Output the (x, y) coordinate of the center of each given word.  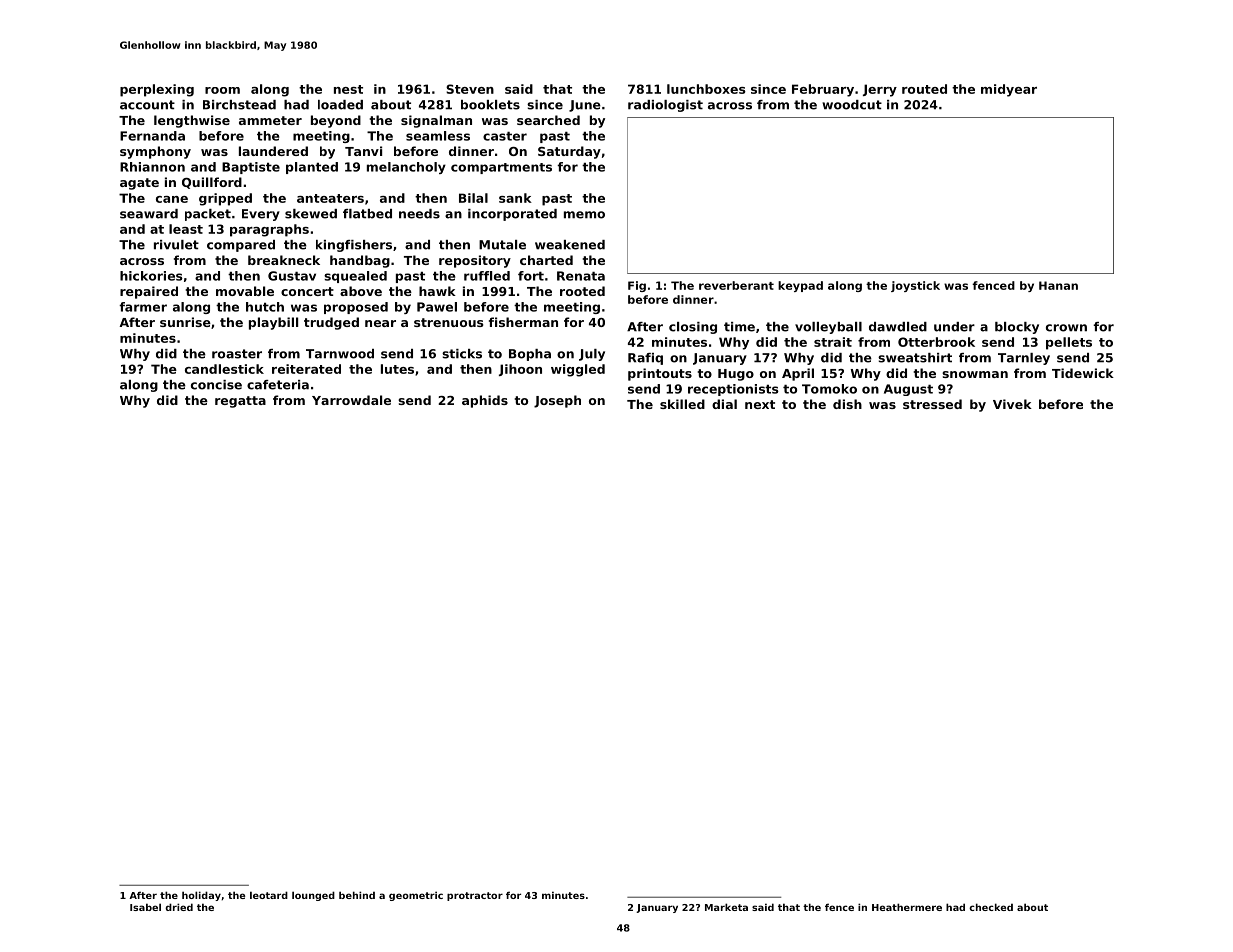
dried (179, 907)
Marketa (726, 907)
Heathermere (907, 907)
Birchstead (239, 105)
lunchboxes (706, 89)
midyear (1009, 90)
